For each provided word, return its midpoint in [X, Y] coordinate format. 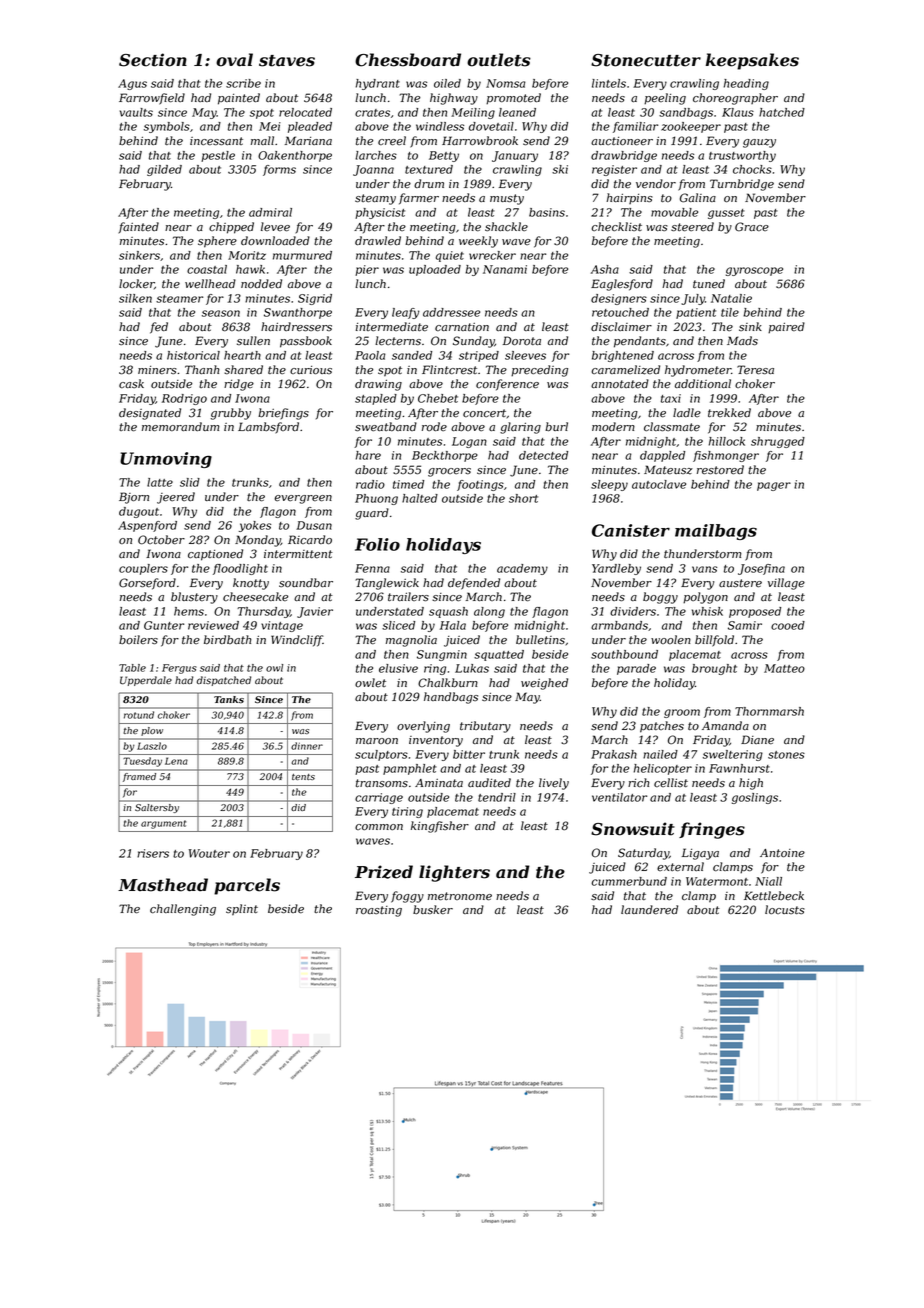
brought [714, 669]
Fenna [372, 568]
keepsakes [752, 61]
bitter [469, 754]
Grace [752, 227]
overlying [423, 727]
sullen [253, 341]
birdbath [228, 640]
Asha [605, 269]
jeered [176, 498]
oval [234, 60]
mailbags [716, 532]
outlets [499, 60]
